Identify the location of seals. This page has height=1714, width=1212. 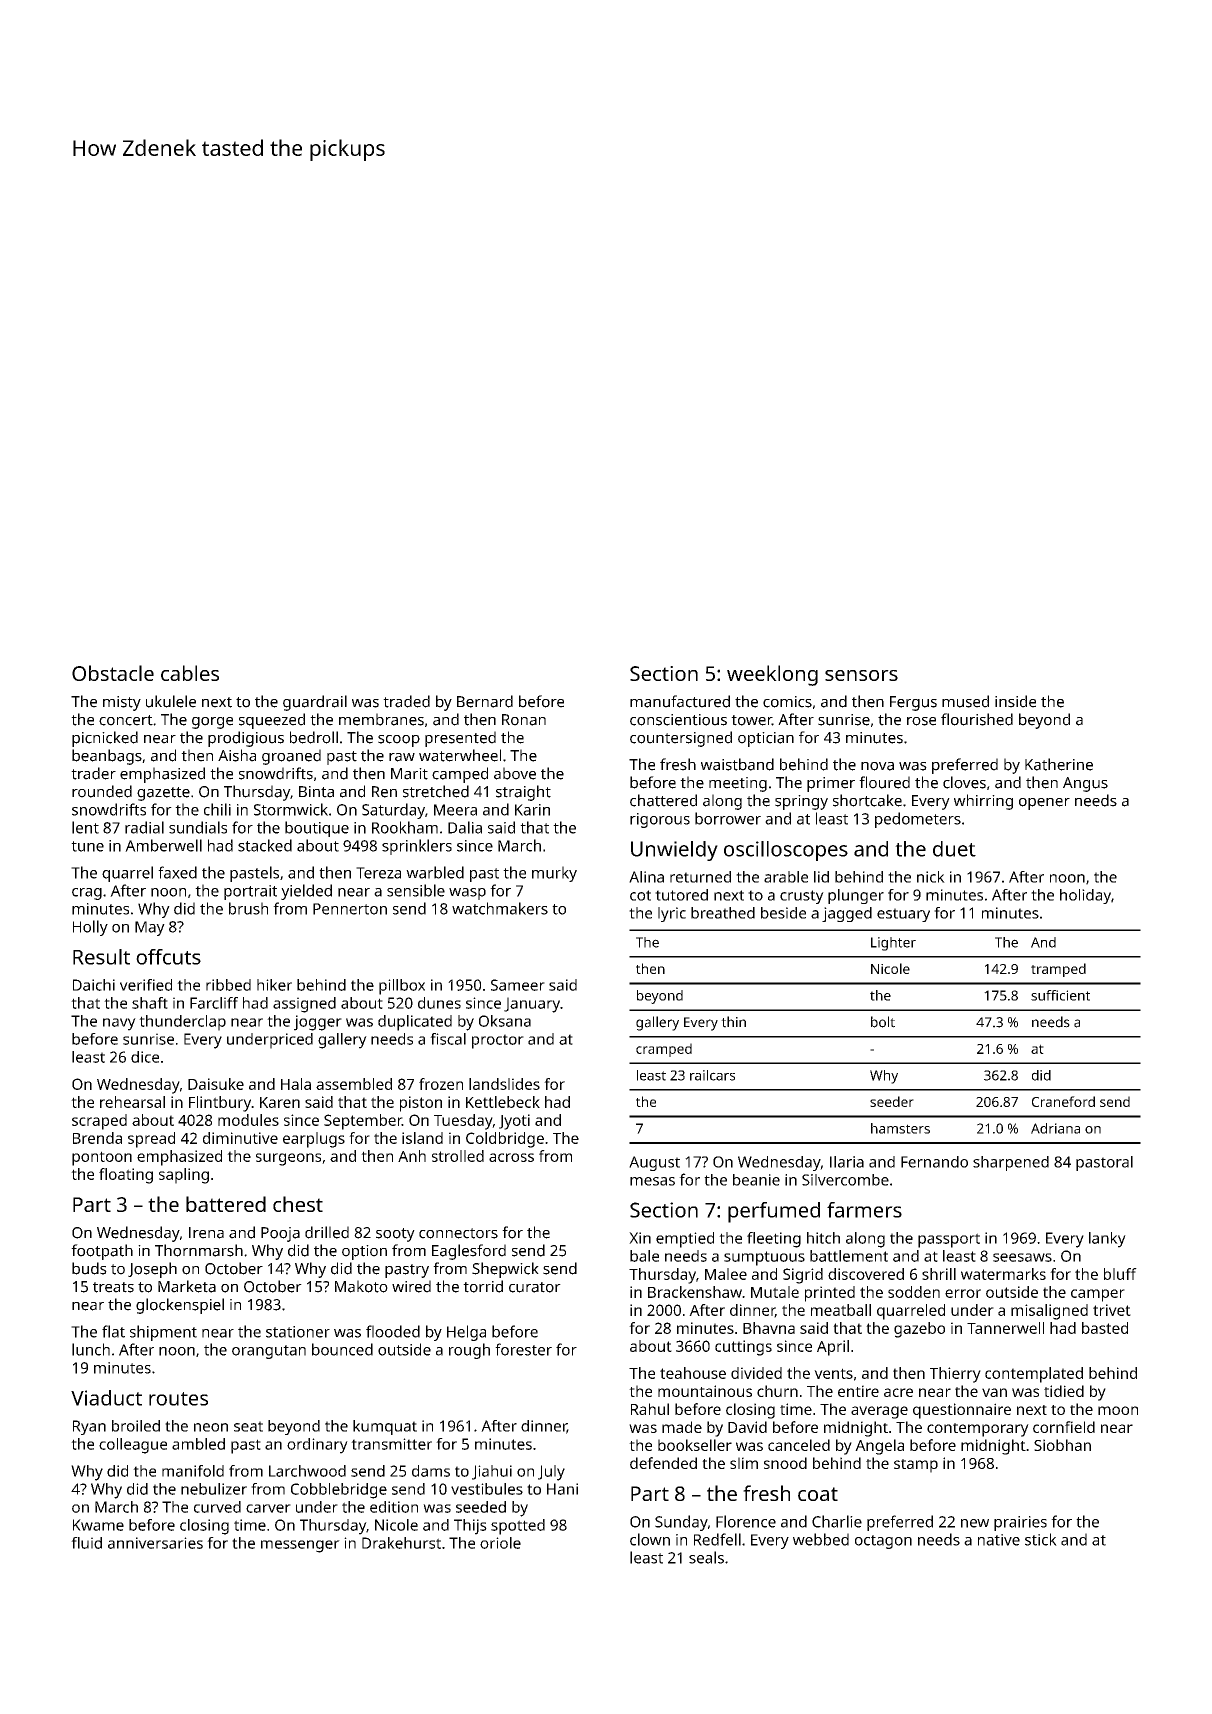
(706, 1557).
